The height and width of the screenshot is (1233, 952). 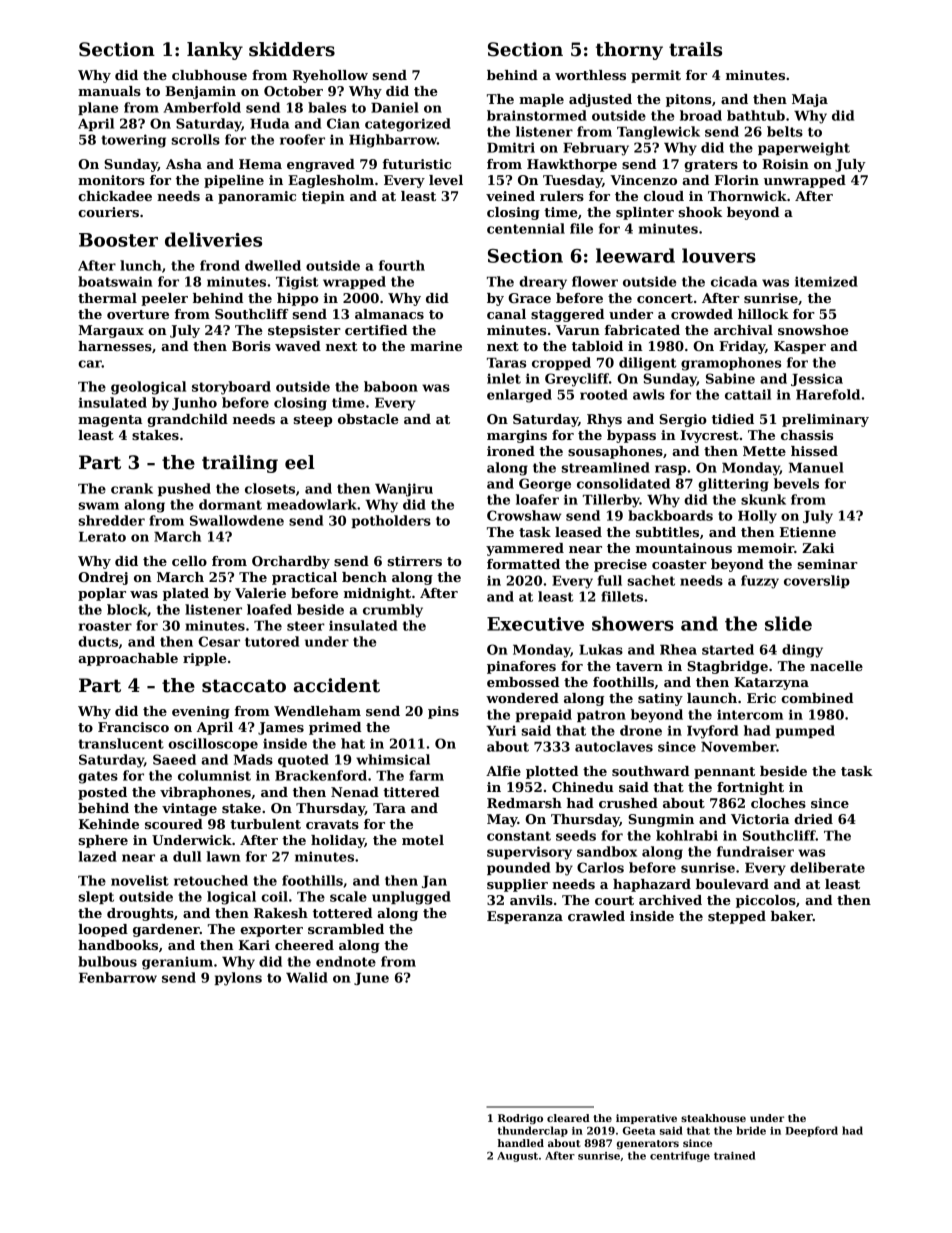 I want to click on dull, so click(x=187, y=856).
